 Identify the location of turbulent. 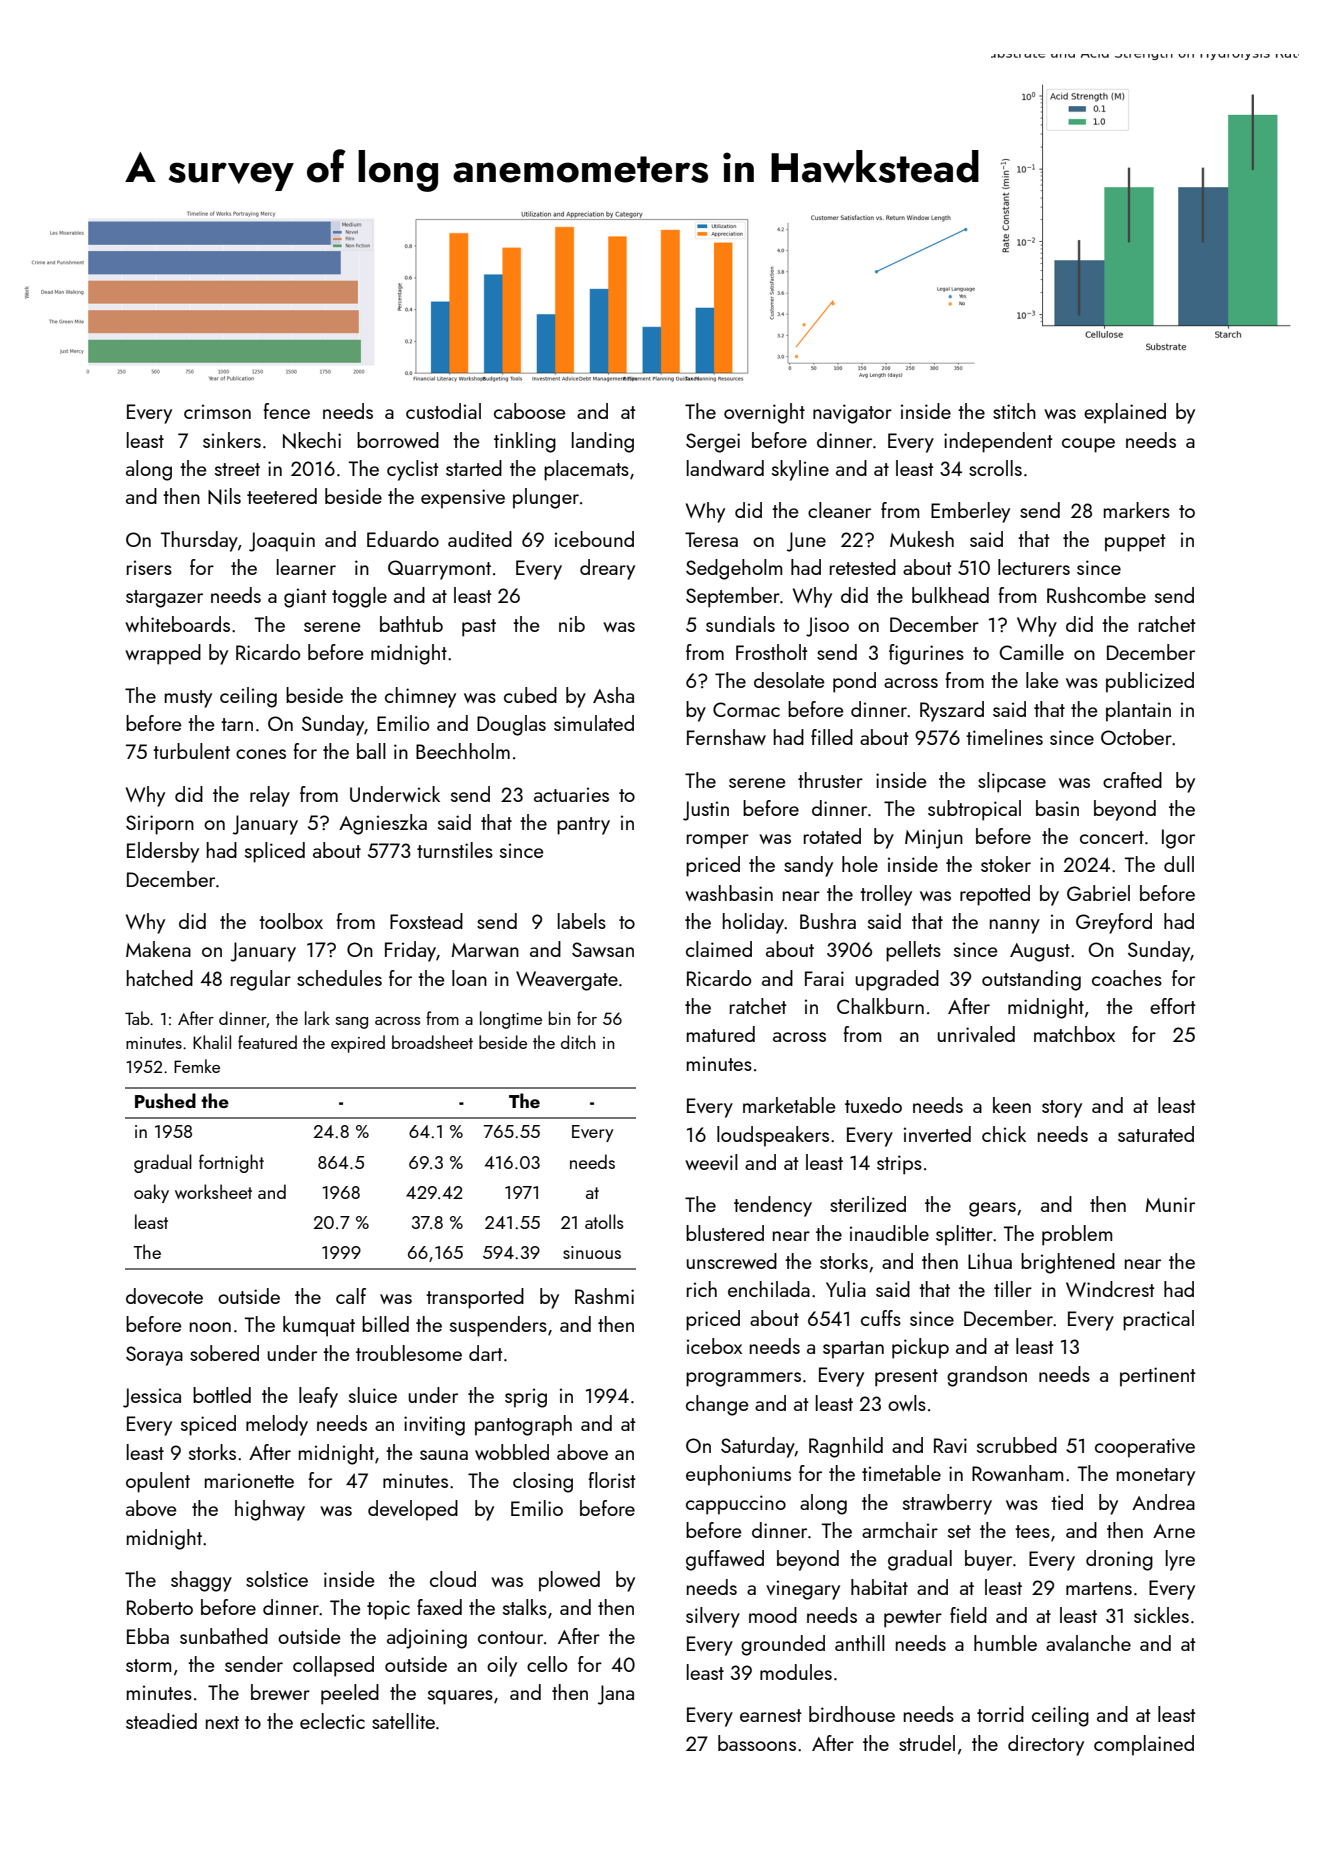
(191, 751).
